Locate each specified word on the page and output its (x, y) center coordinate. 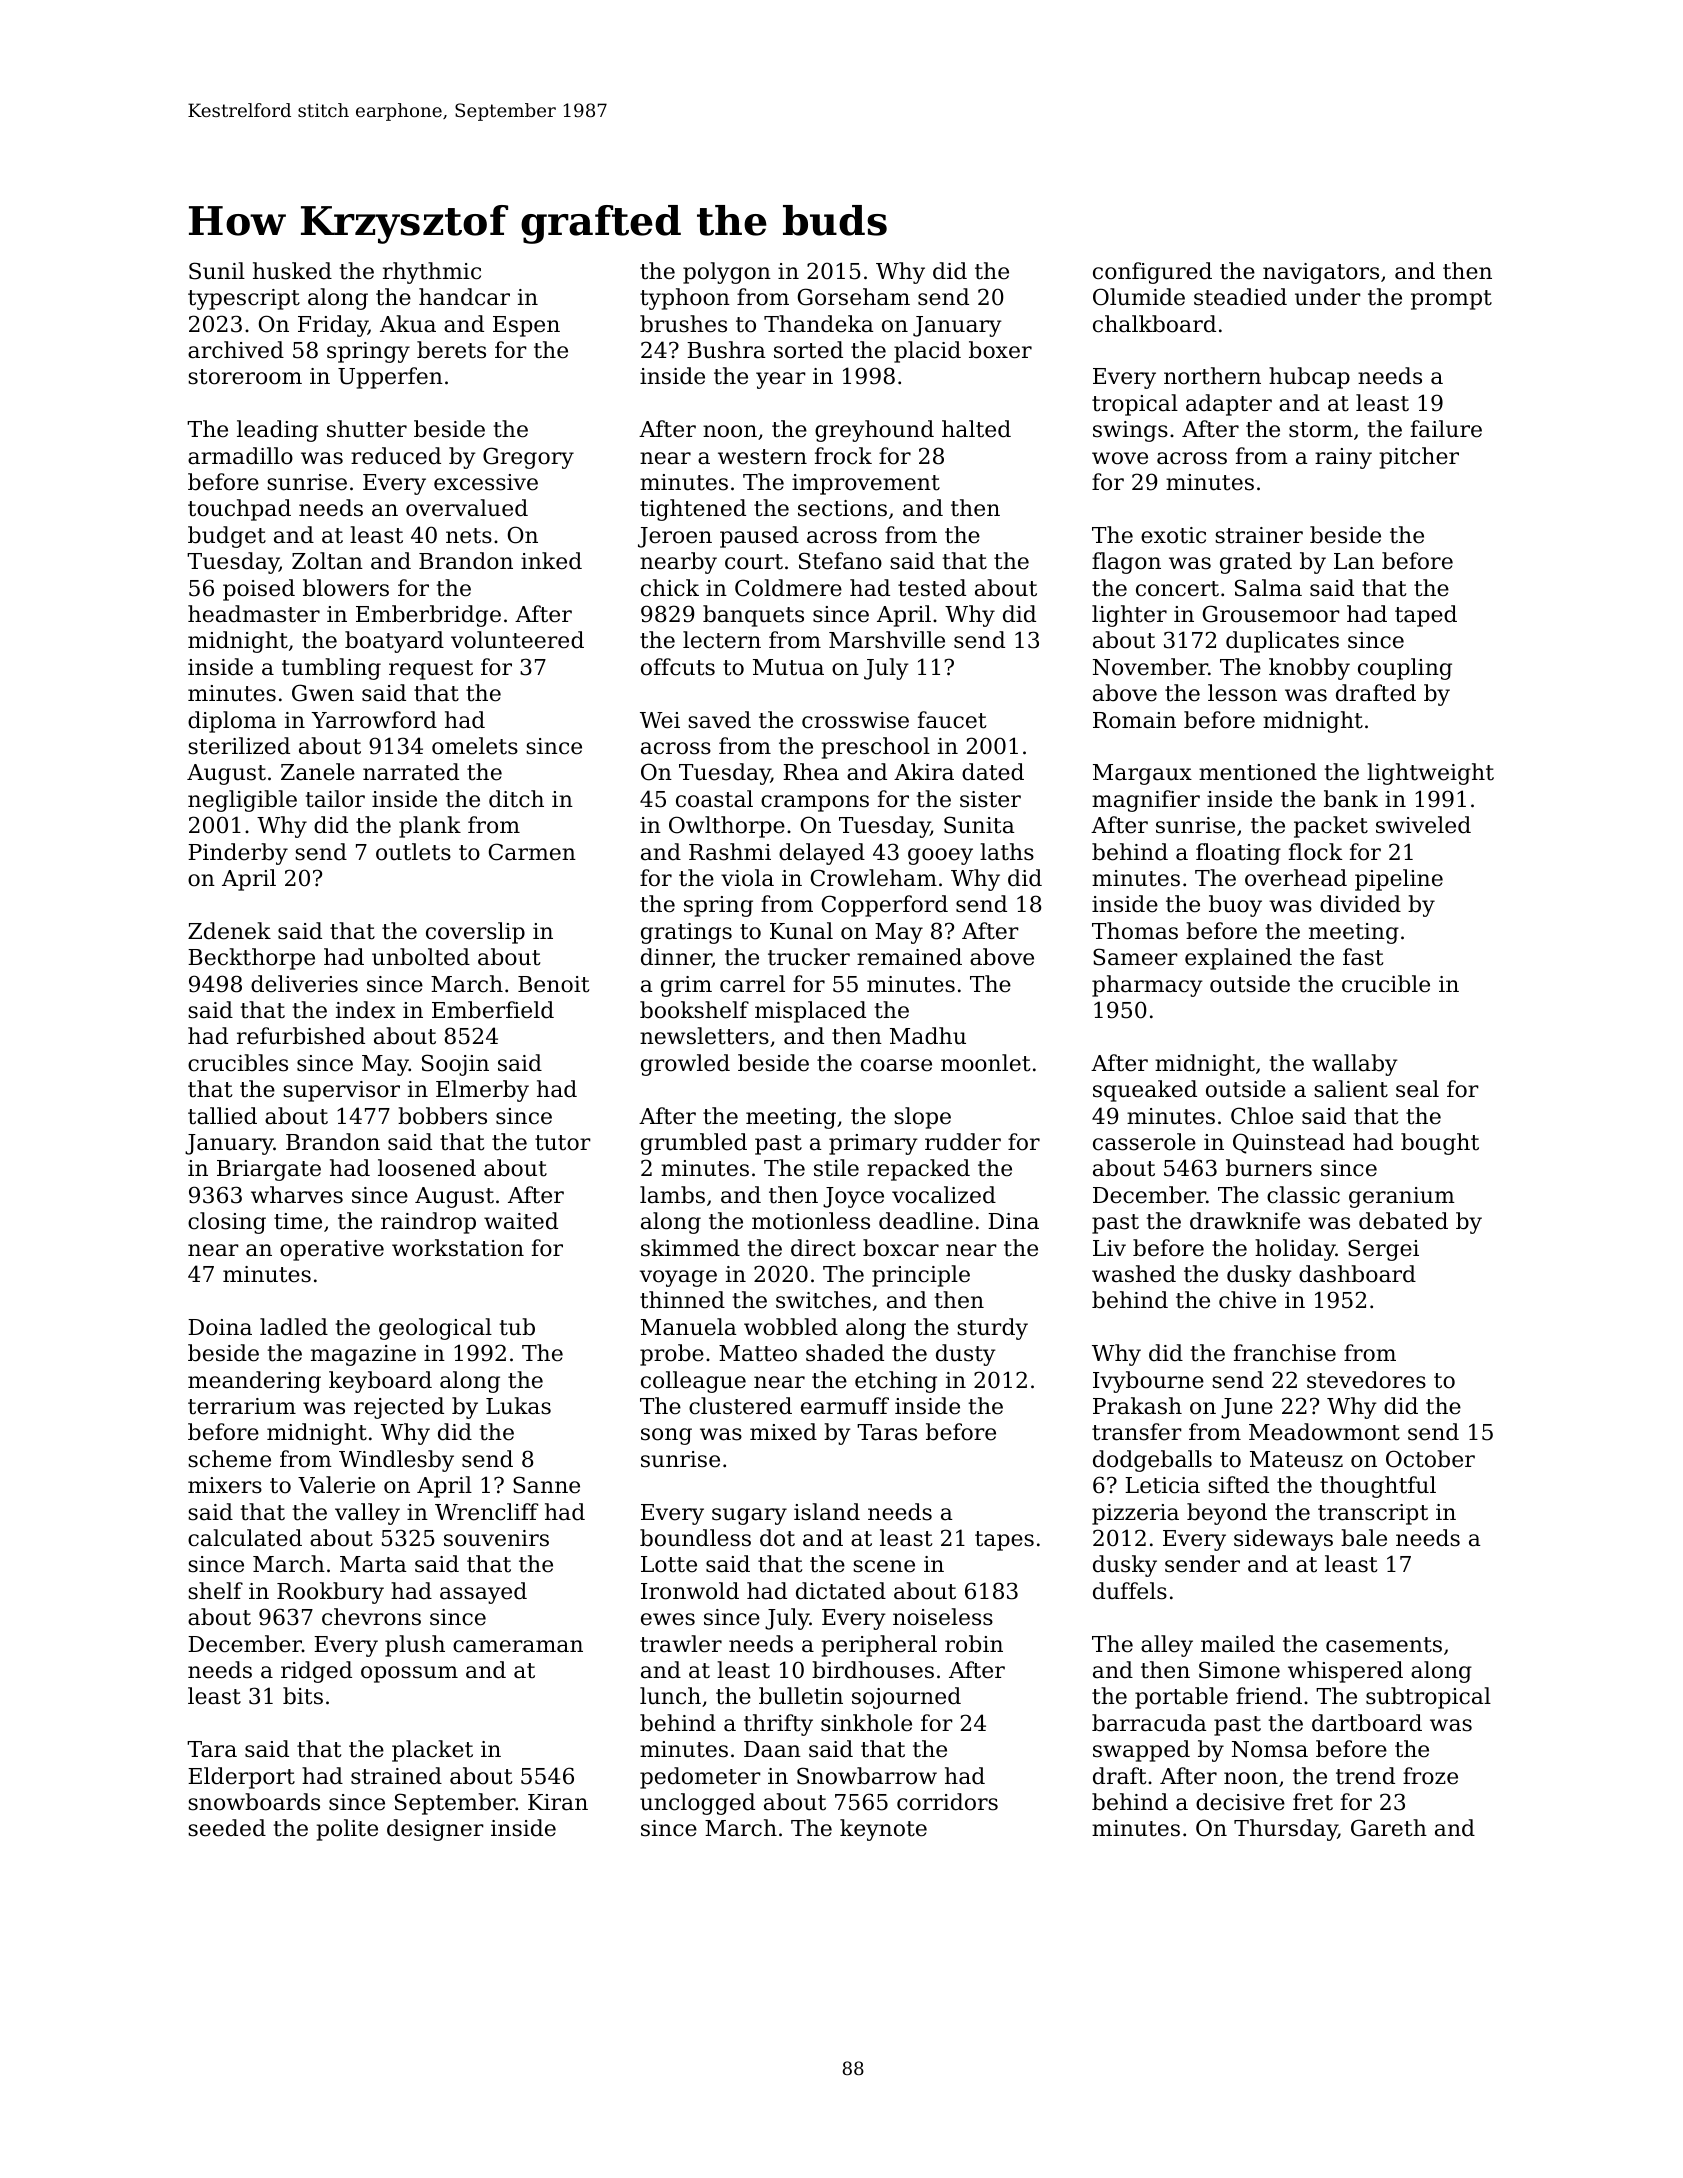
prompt (1451, 300)
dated (993, 772)
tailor (335, 799)
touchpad (239, 510)
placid (927, 352)
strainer (1259, 535)
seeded (227, 1828)
